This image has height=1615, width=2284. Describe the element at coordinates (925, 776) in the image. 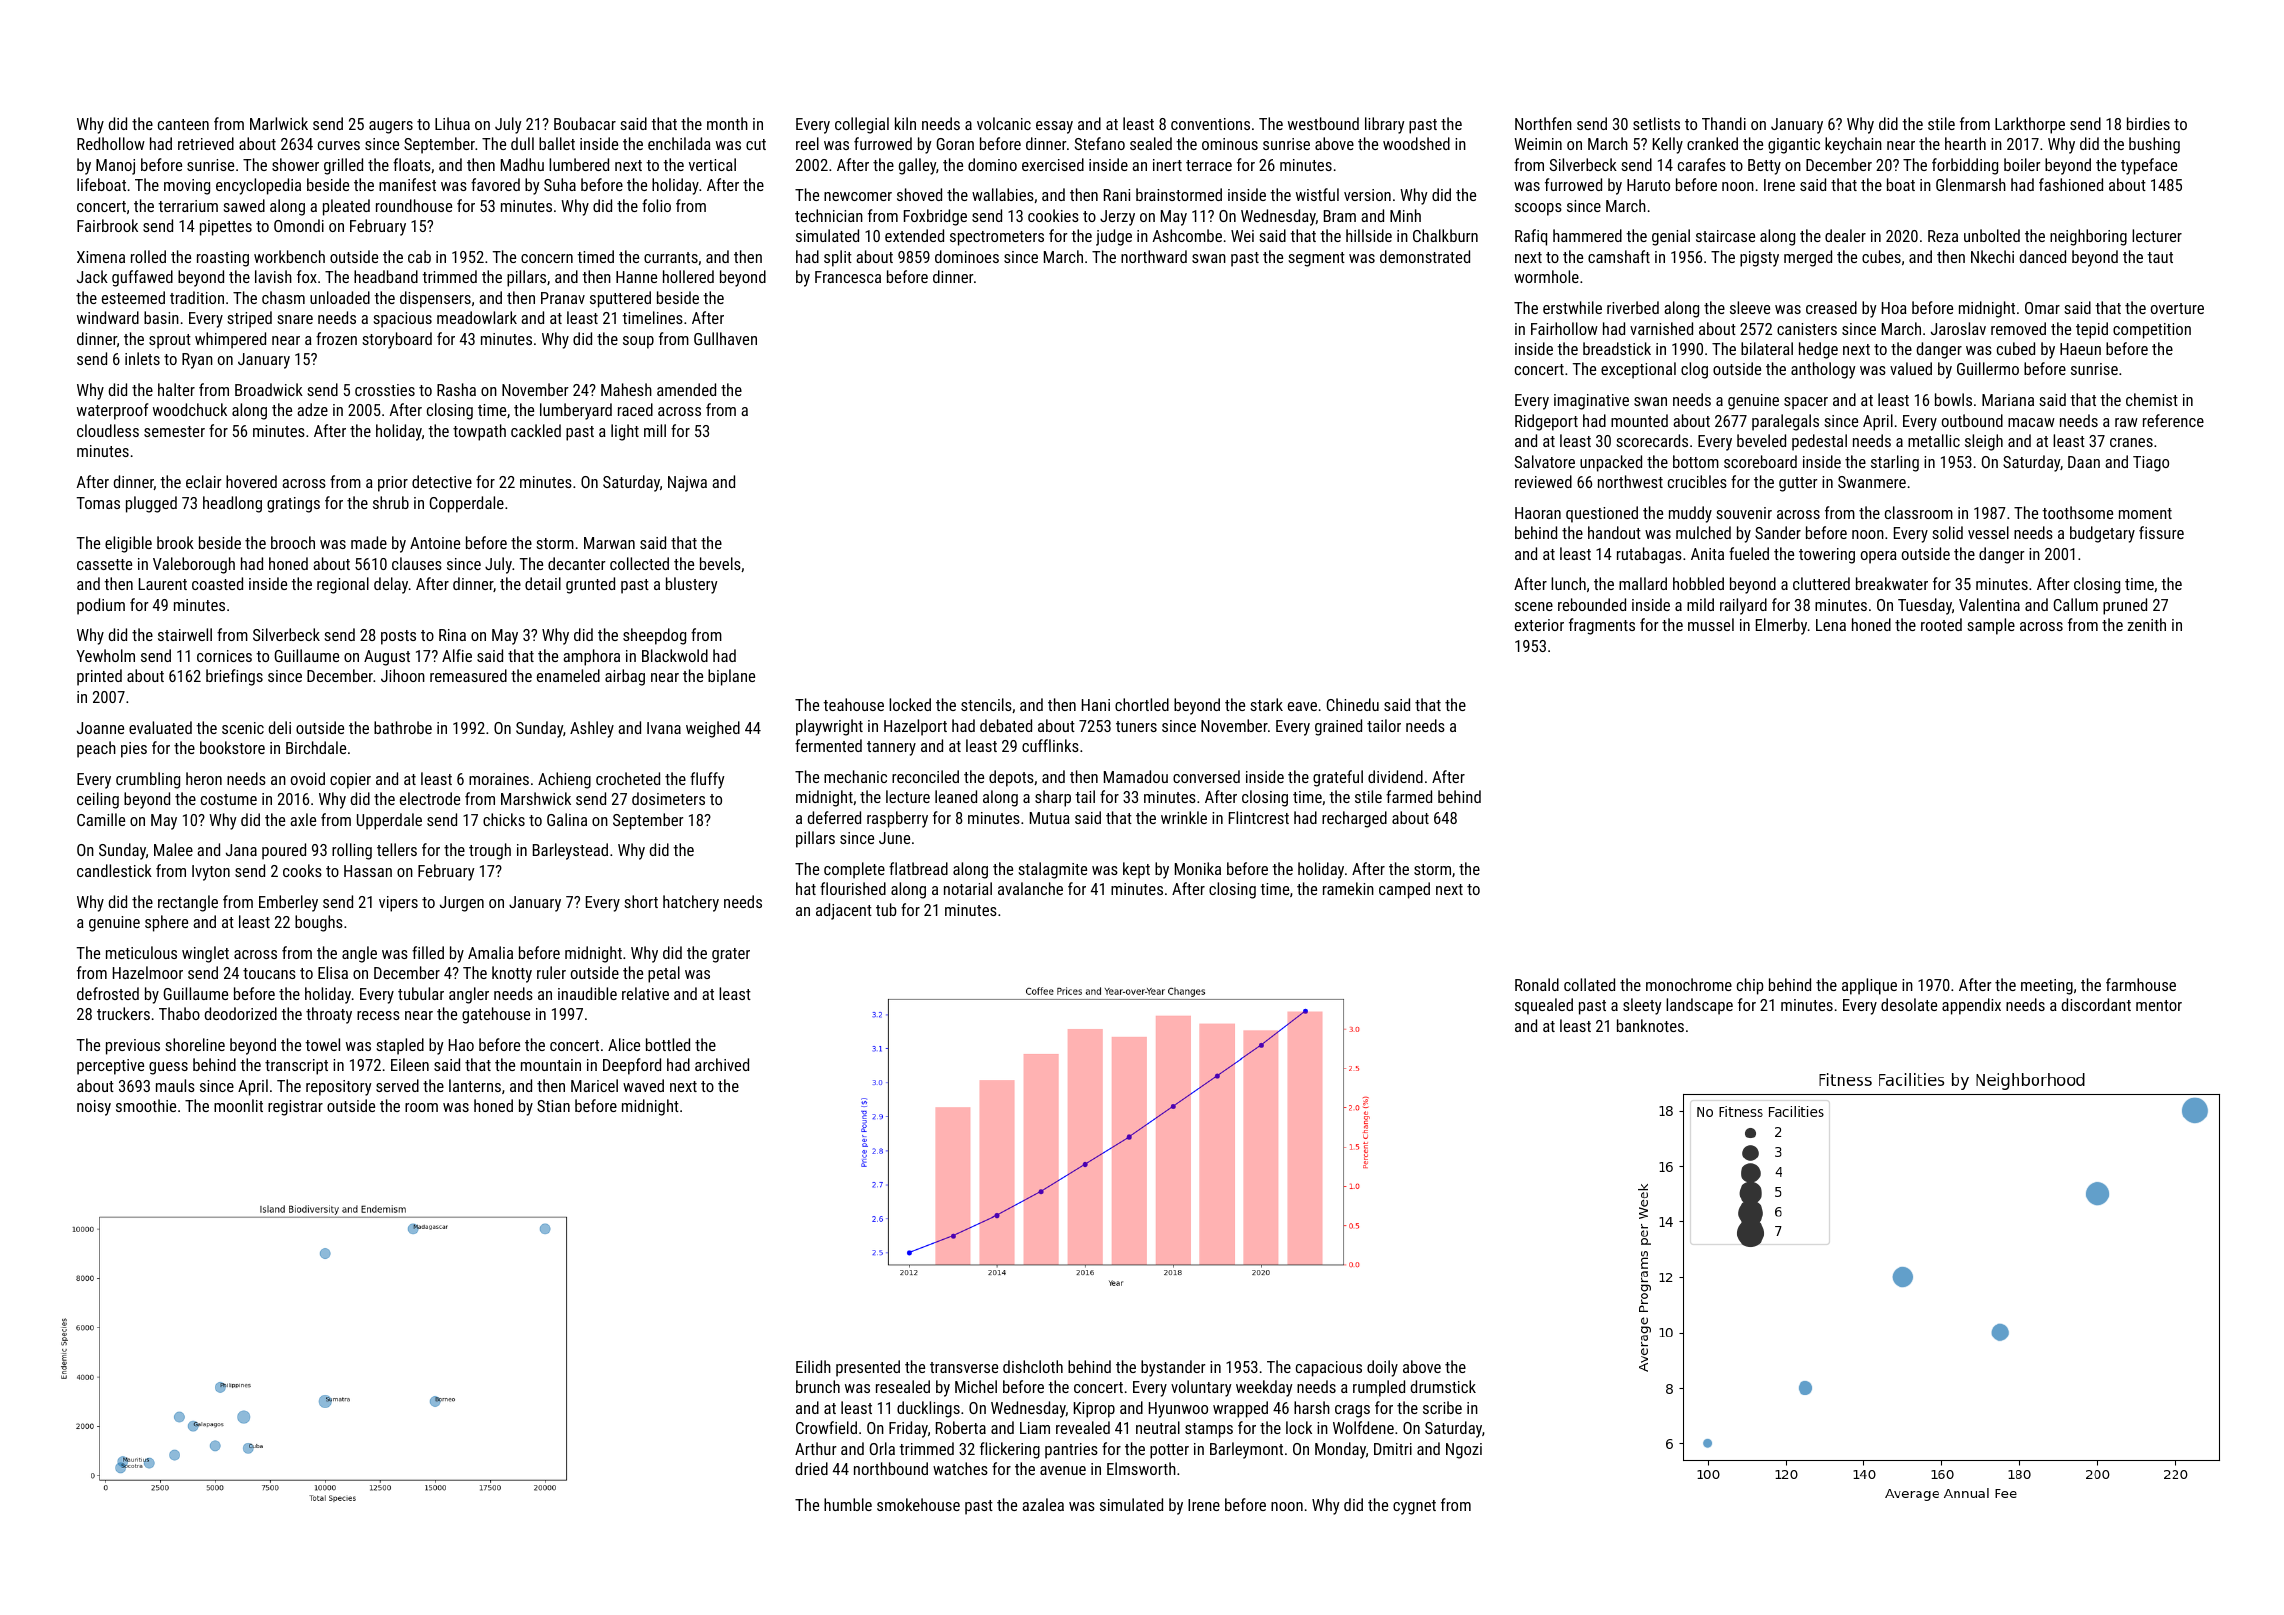

I see `reconciled` at that location.
